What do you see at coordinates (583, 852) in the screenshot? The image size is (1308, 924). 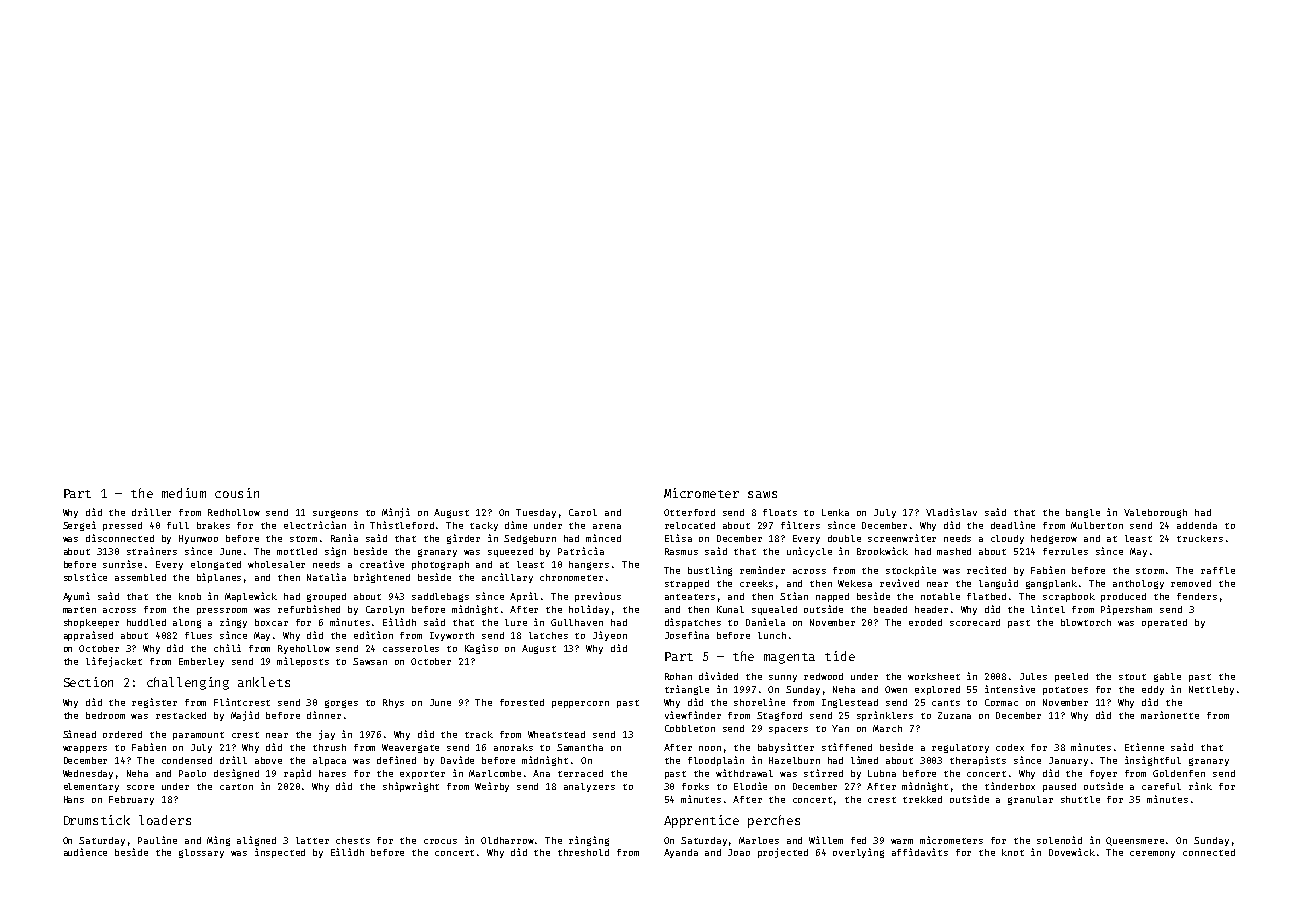 I see `threshold` at bounding box center [583, 852].
